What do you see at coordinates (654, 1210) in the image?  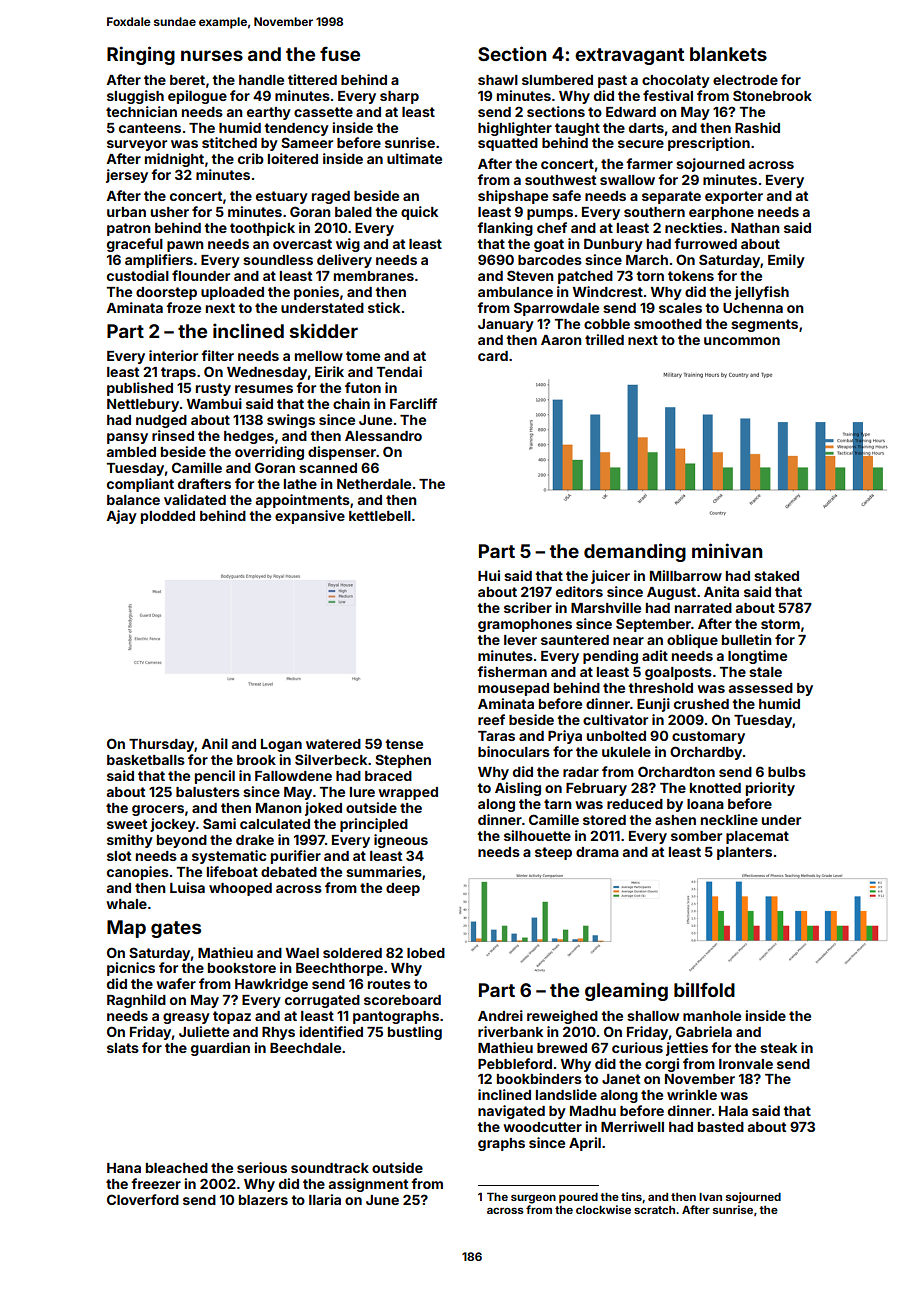 I see `scratch` at bounding box center [654, 1210].
